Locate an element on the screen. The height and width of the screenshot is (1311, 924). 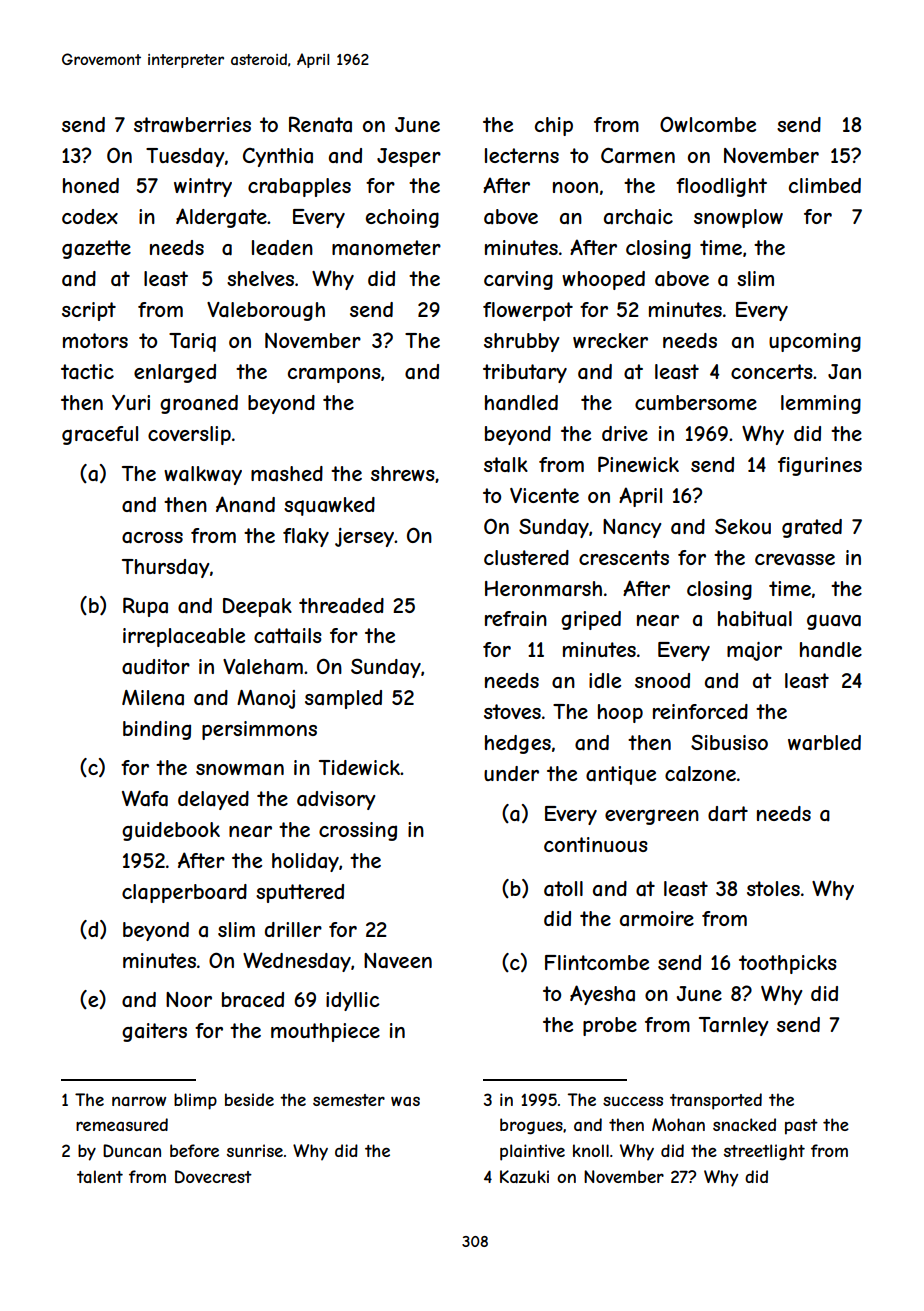
shrews is located at coordinates (403, 473).
